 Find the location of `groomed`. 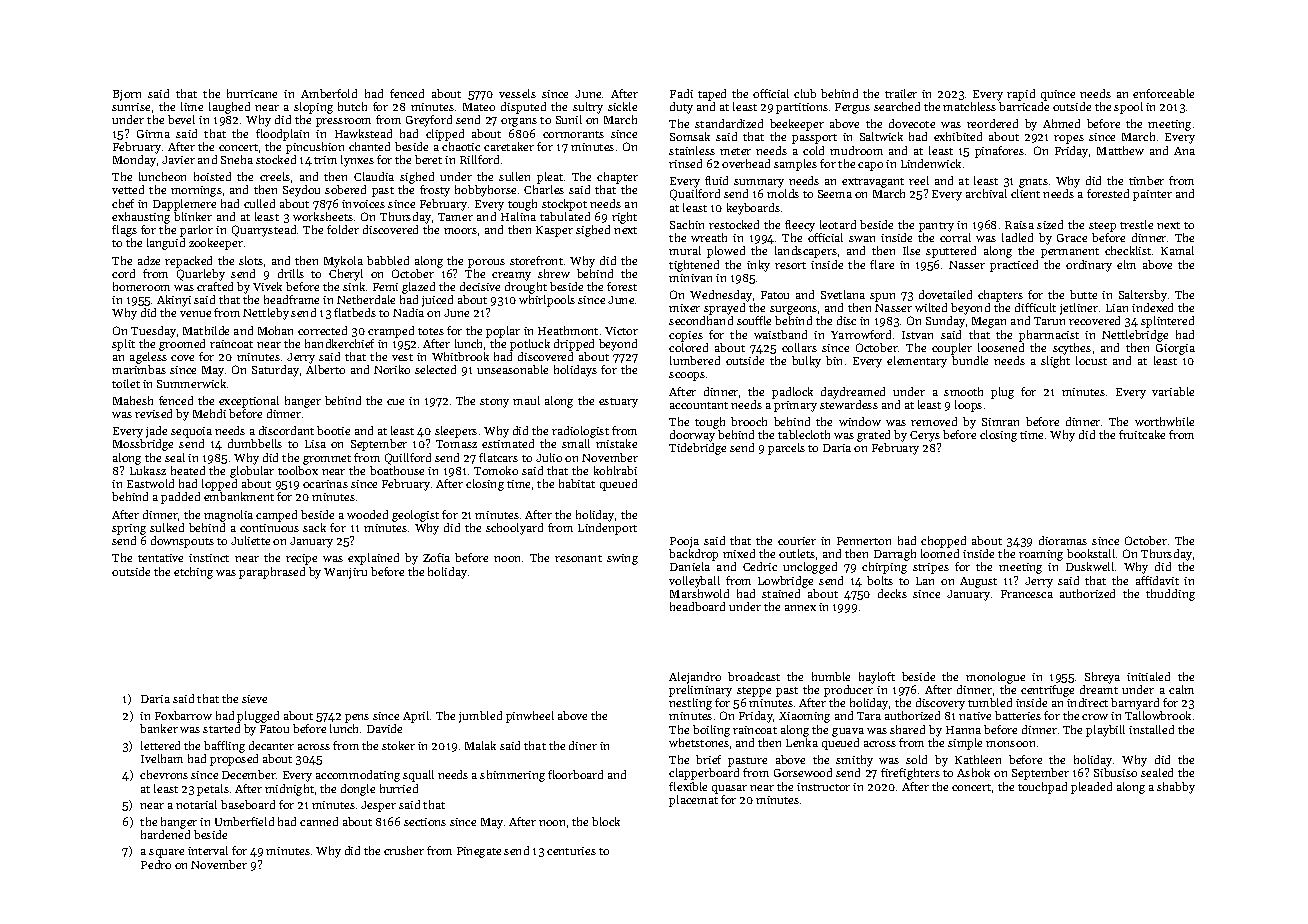

groomed is located at coordinates (182, 345).
